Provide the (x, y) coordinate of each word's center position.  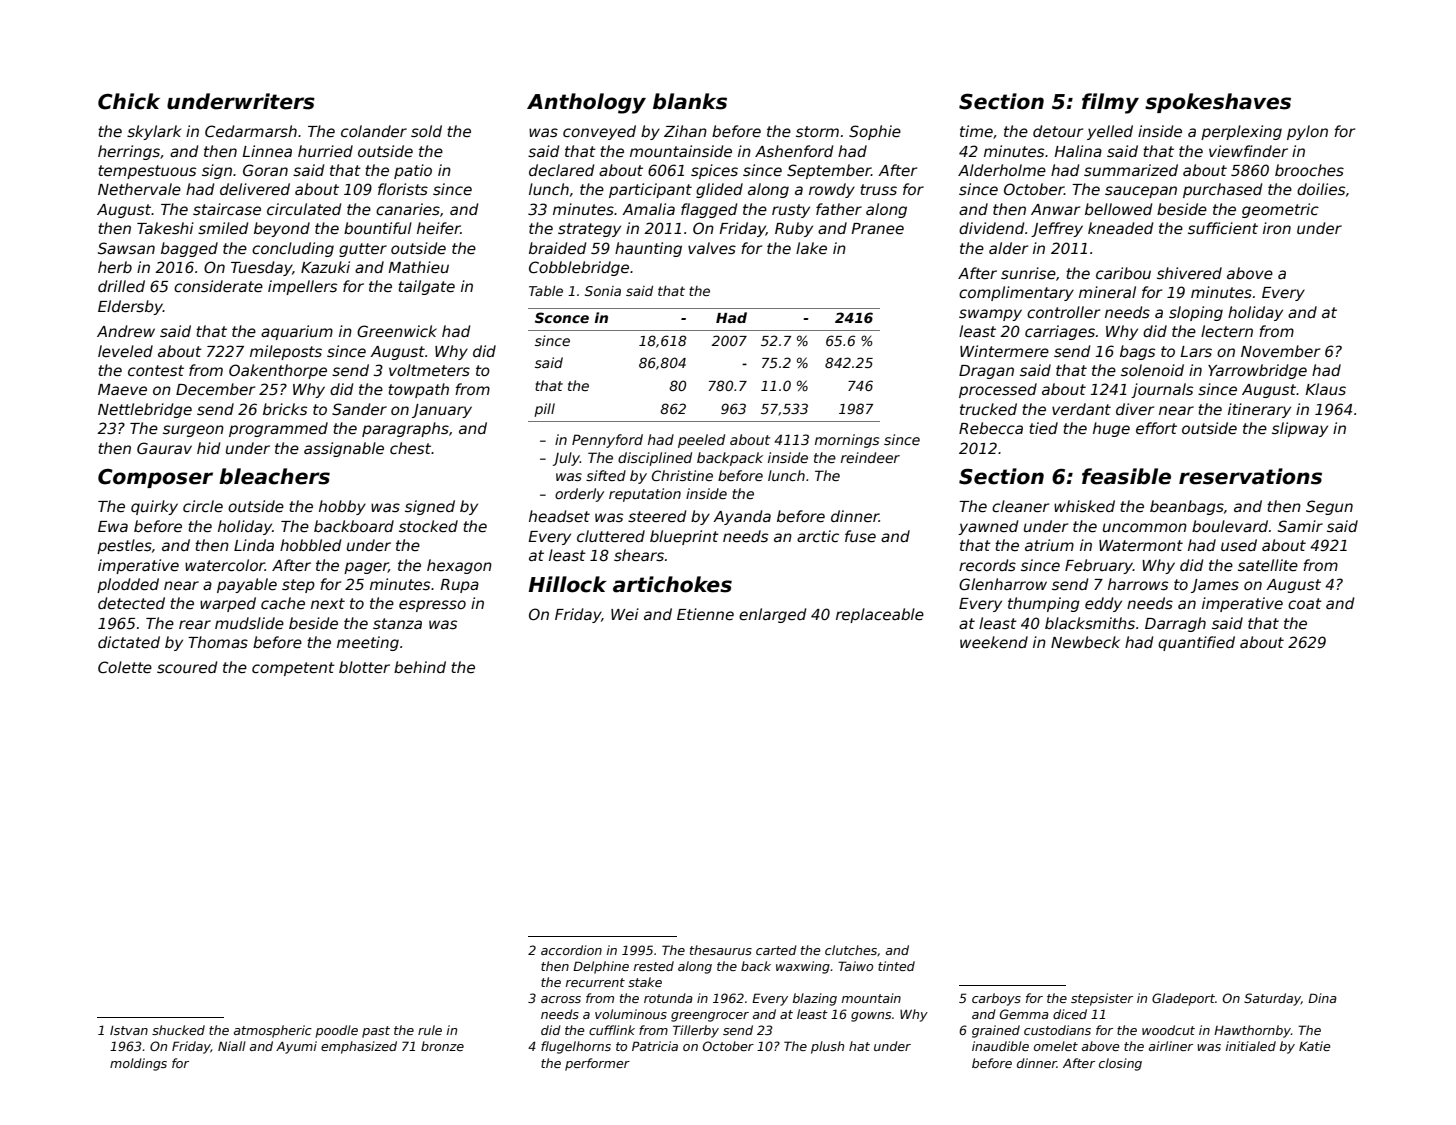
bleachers (274, 476)
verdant (1081, 409)
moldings (138, 1064)
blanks (690, 101)
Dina (1322, 998)
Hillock (568, 584)
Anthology (586, 103)
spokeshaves (1218, 103)
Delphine (601, 967)
